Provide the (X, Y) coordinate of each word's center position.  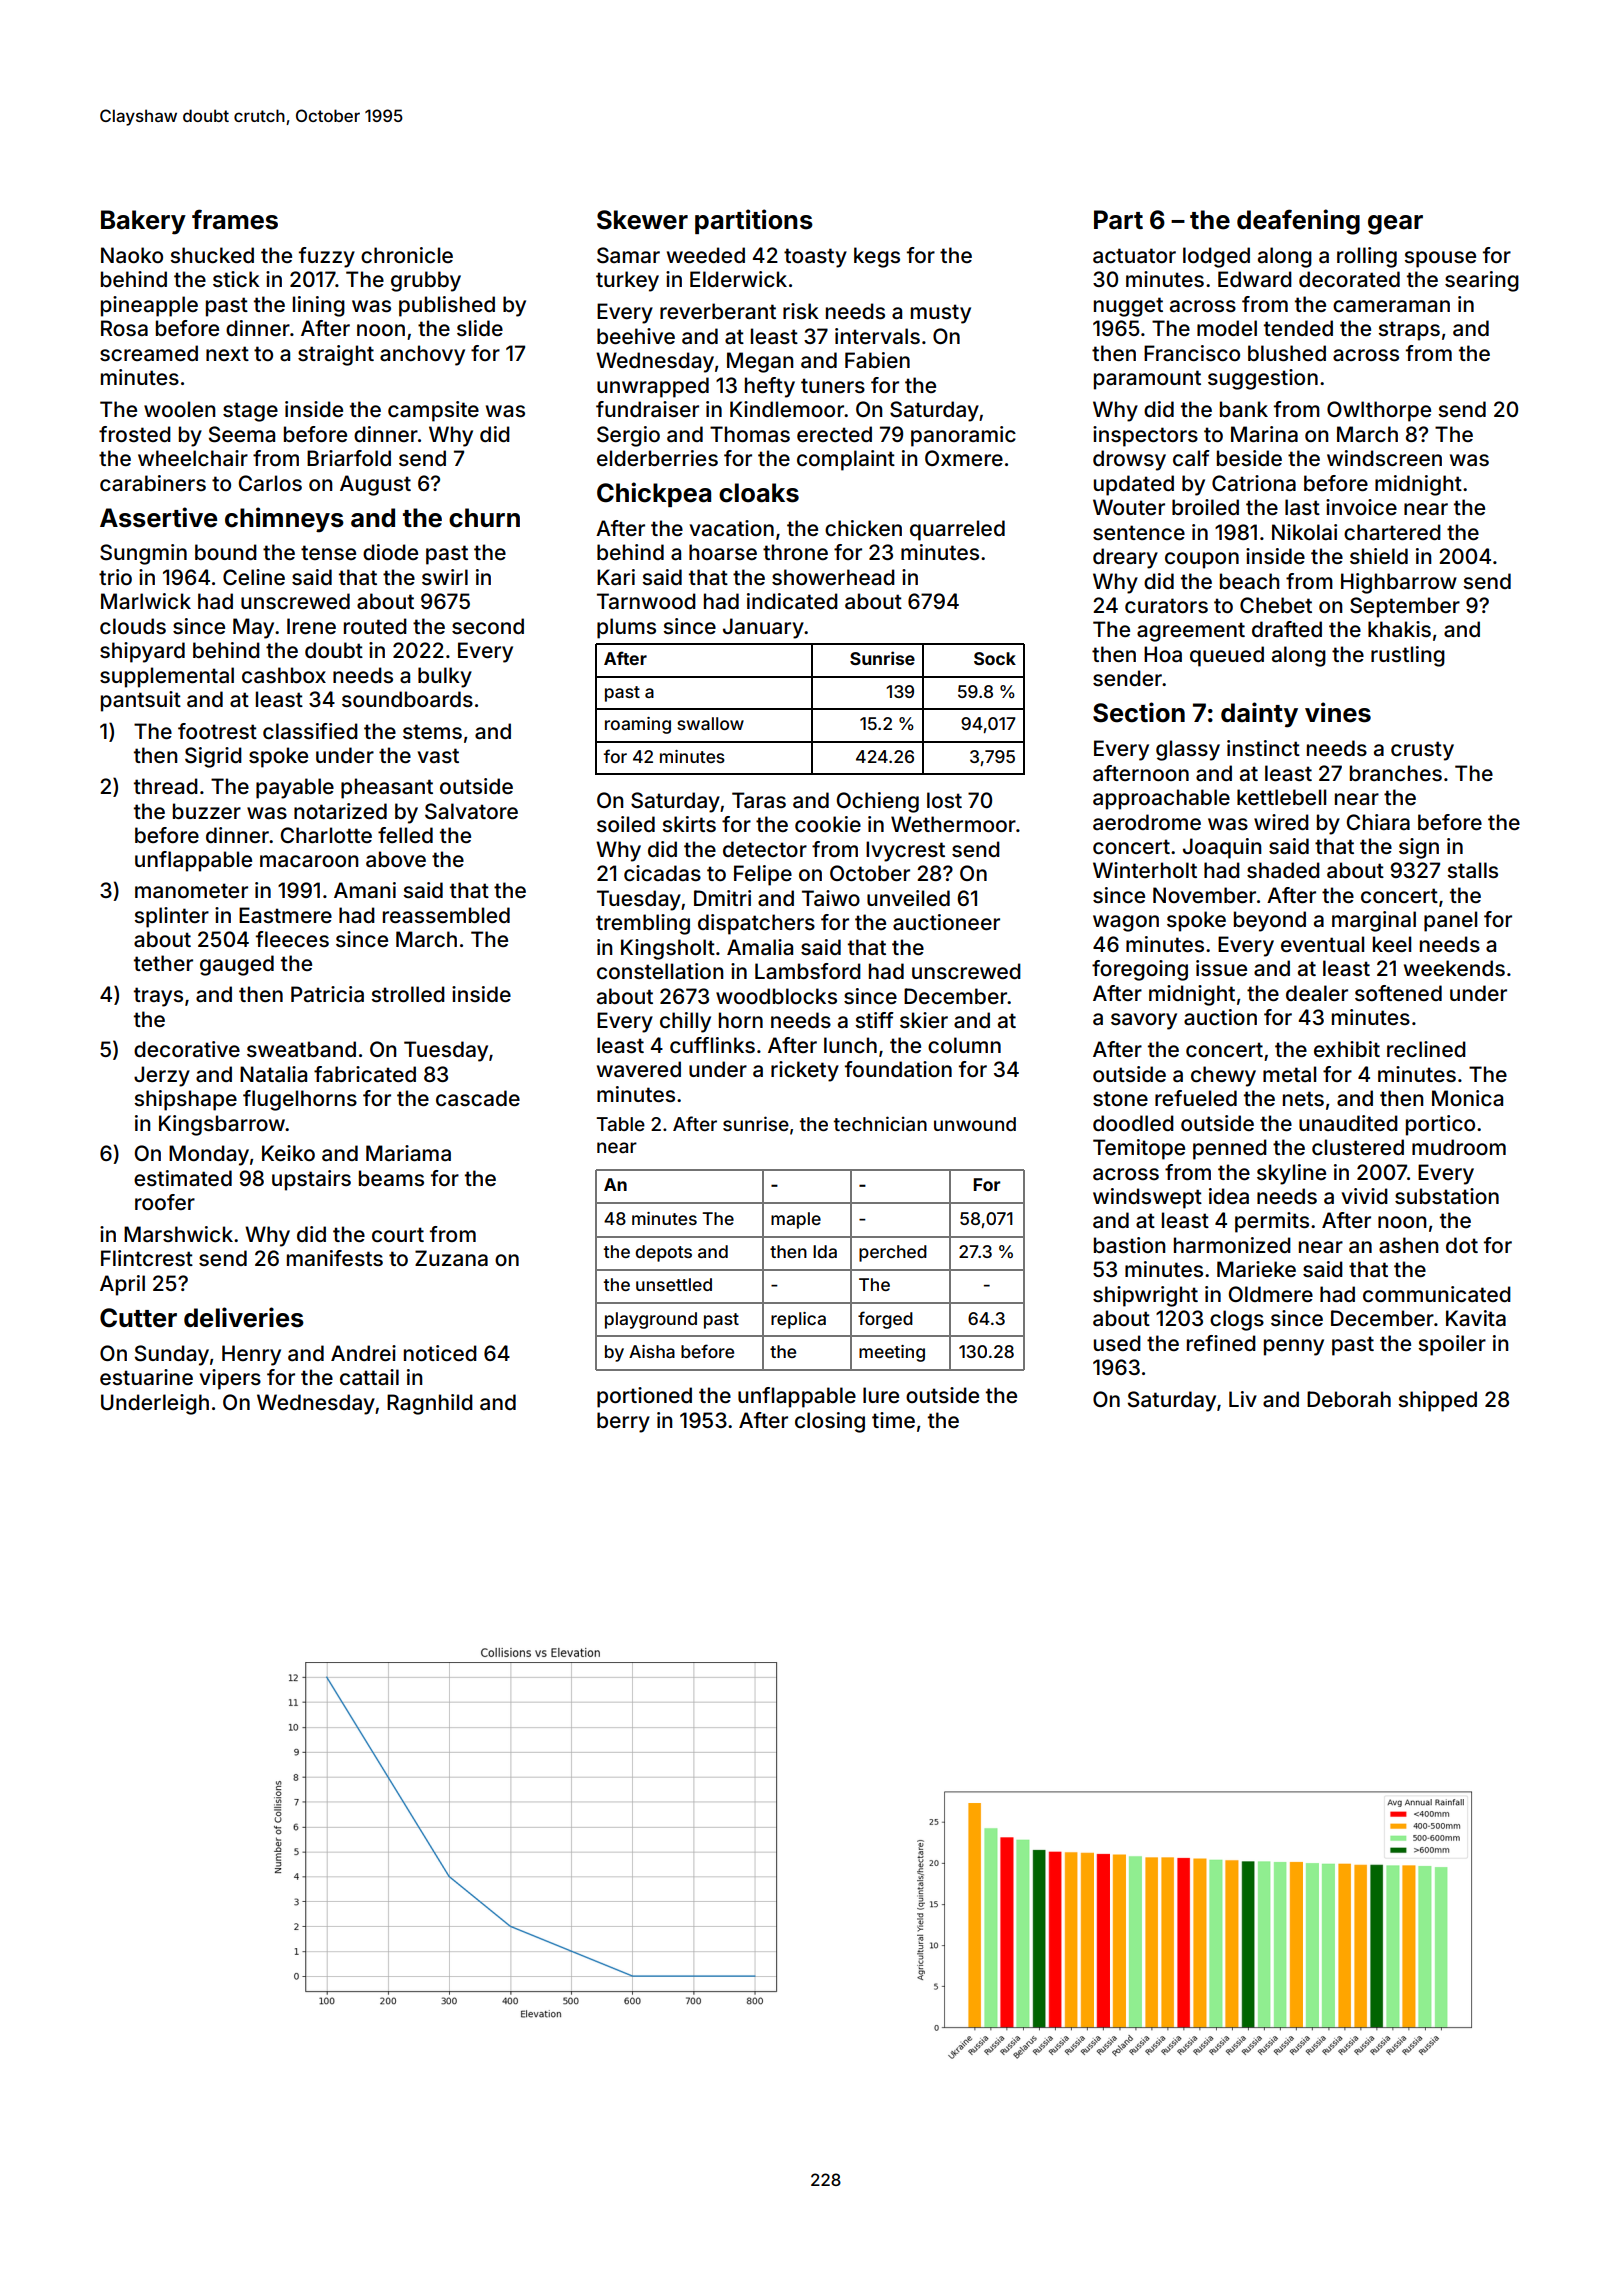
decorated (1349, 279)
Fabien (877, 360)
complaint (846, 460)
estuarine (146, 1377)
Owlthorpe (1379, 411)
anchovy (422, 355)
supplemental (167, 677)
